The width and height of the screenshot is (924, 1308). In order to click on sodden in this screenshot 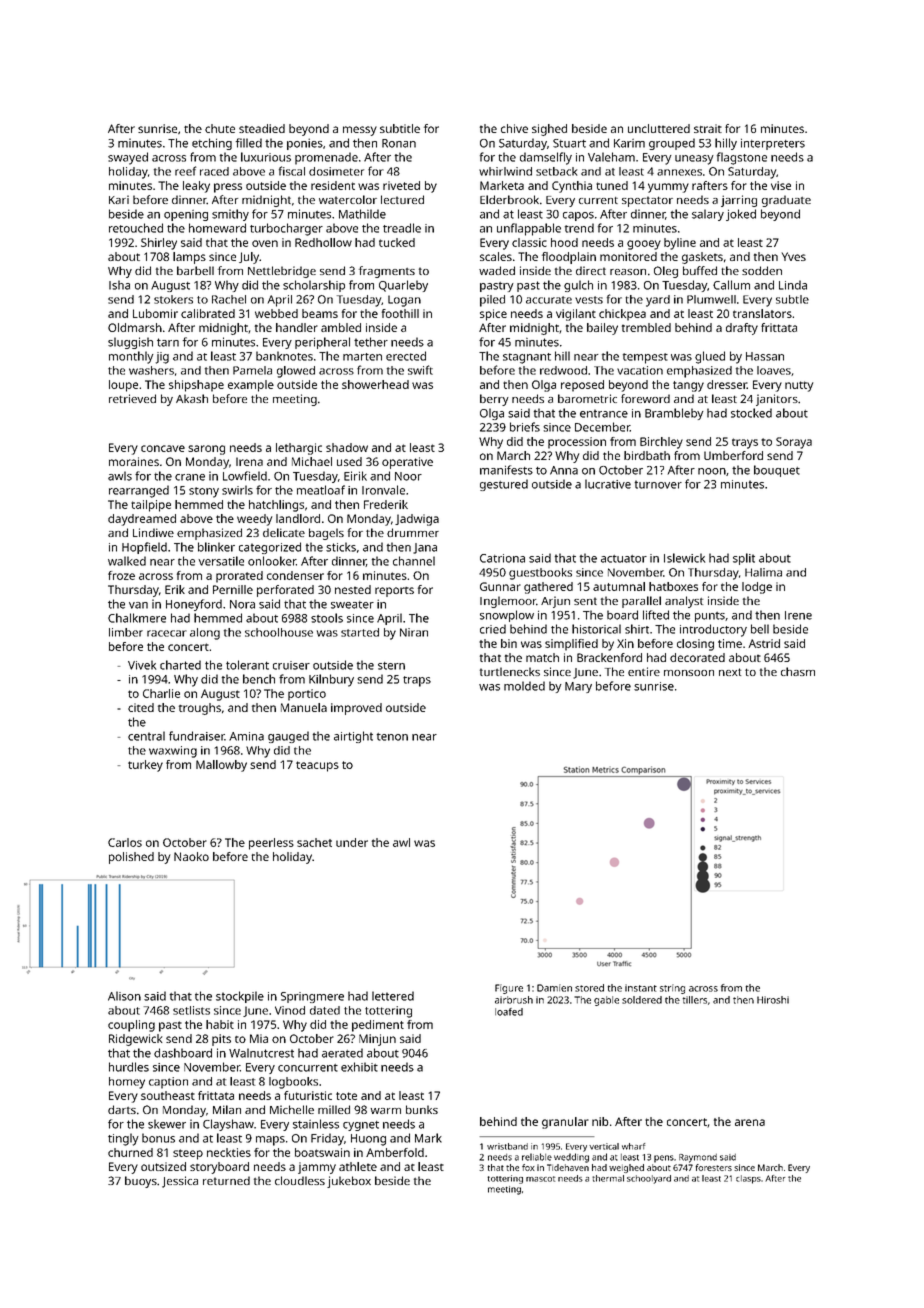, I will do `click(762, 270)`.
